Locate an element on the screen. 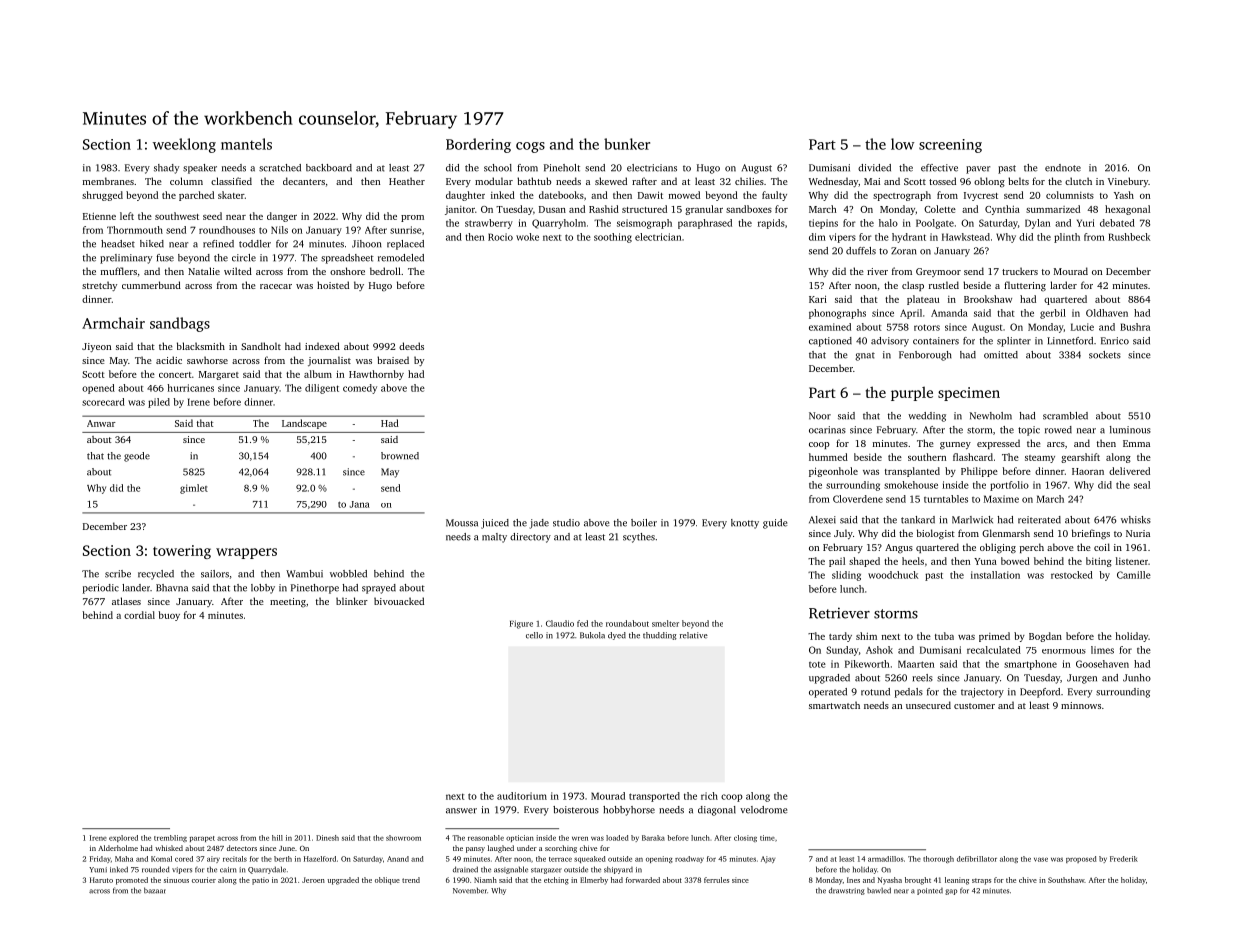  Pineholt is located at coordinates (562, 168).
